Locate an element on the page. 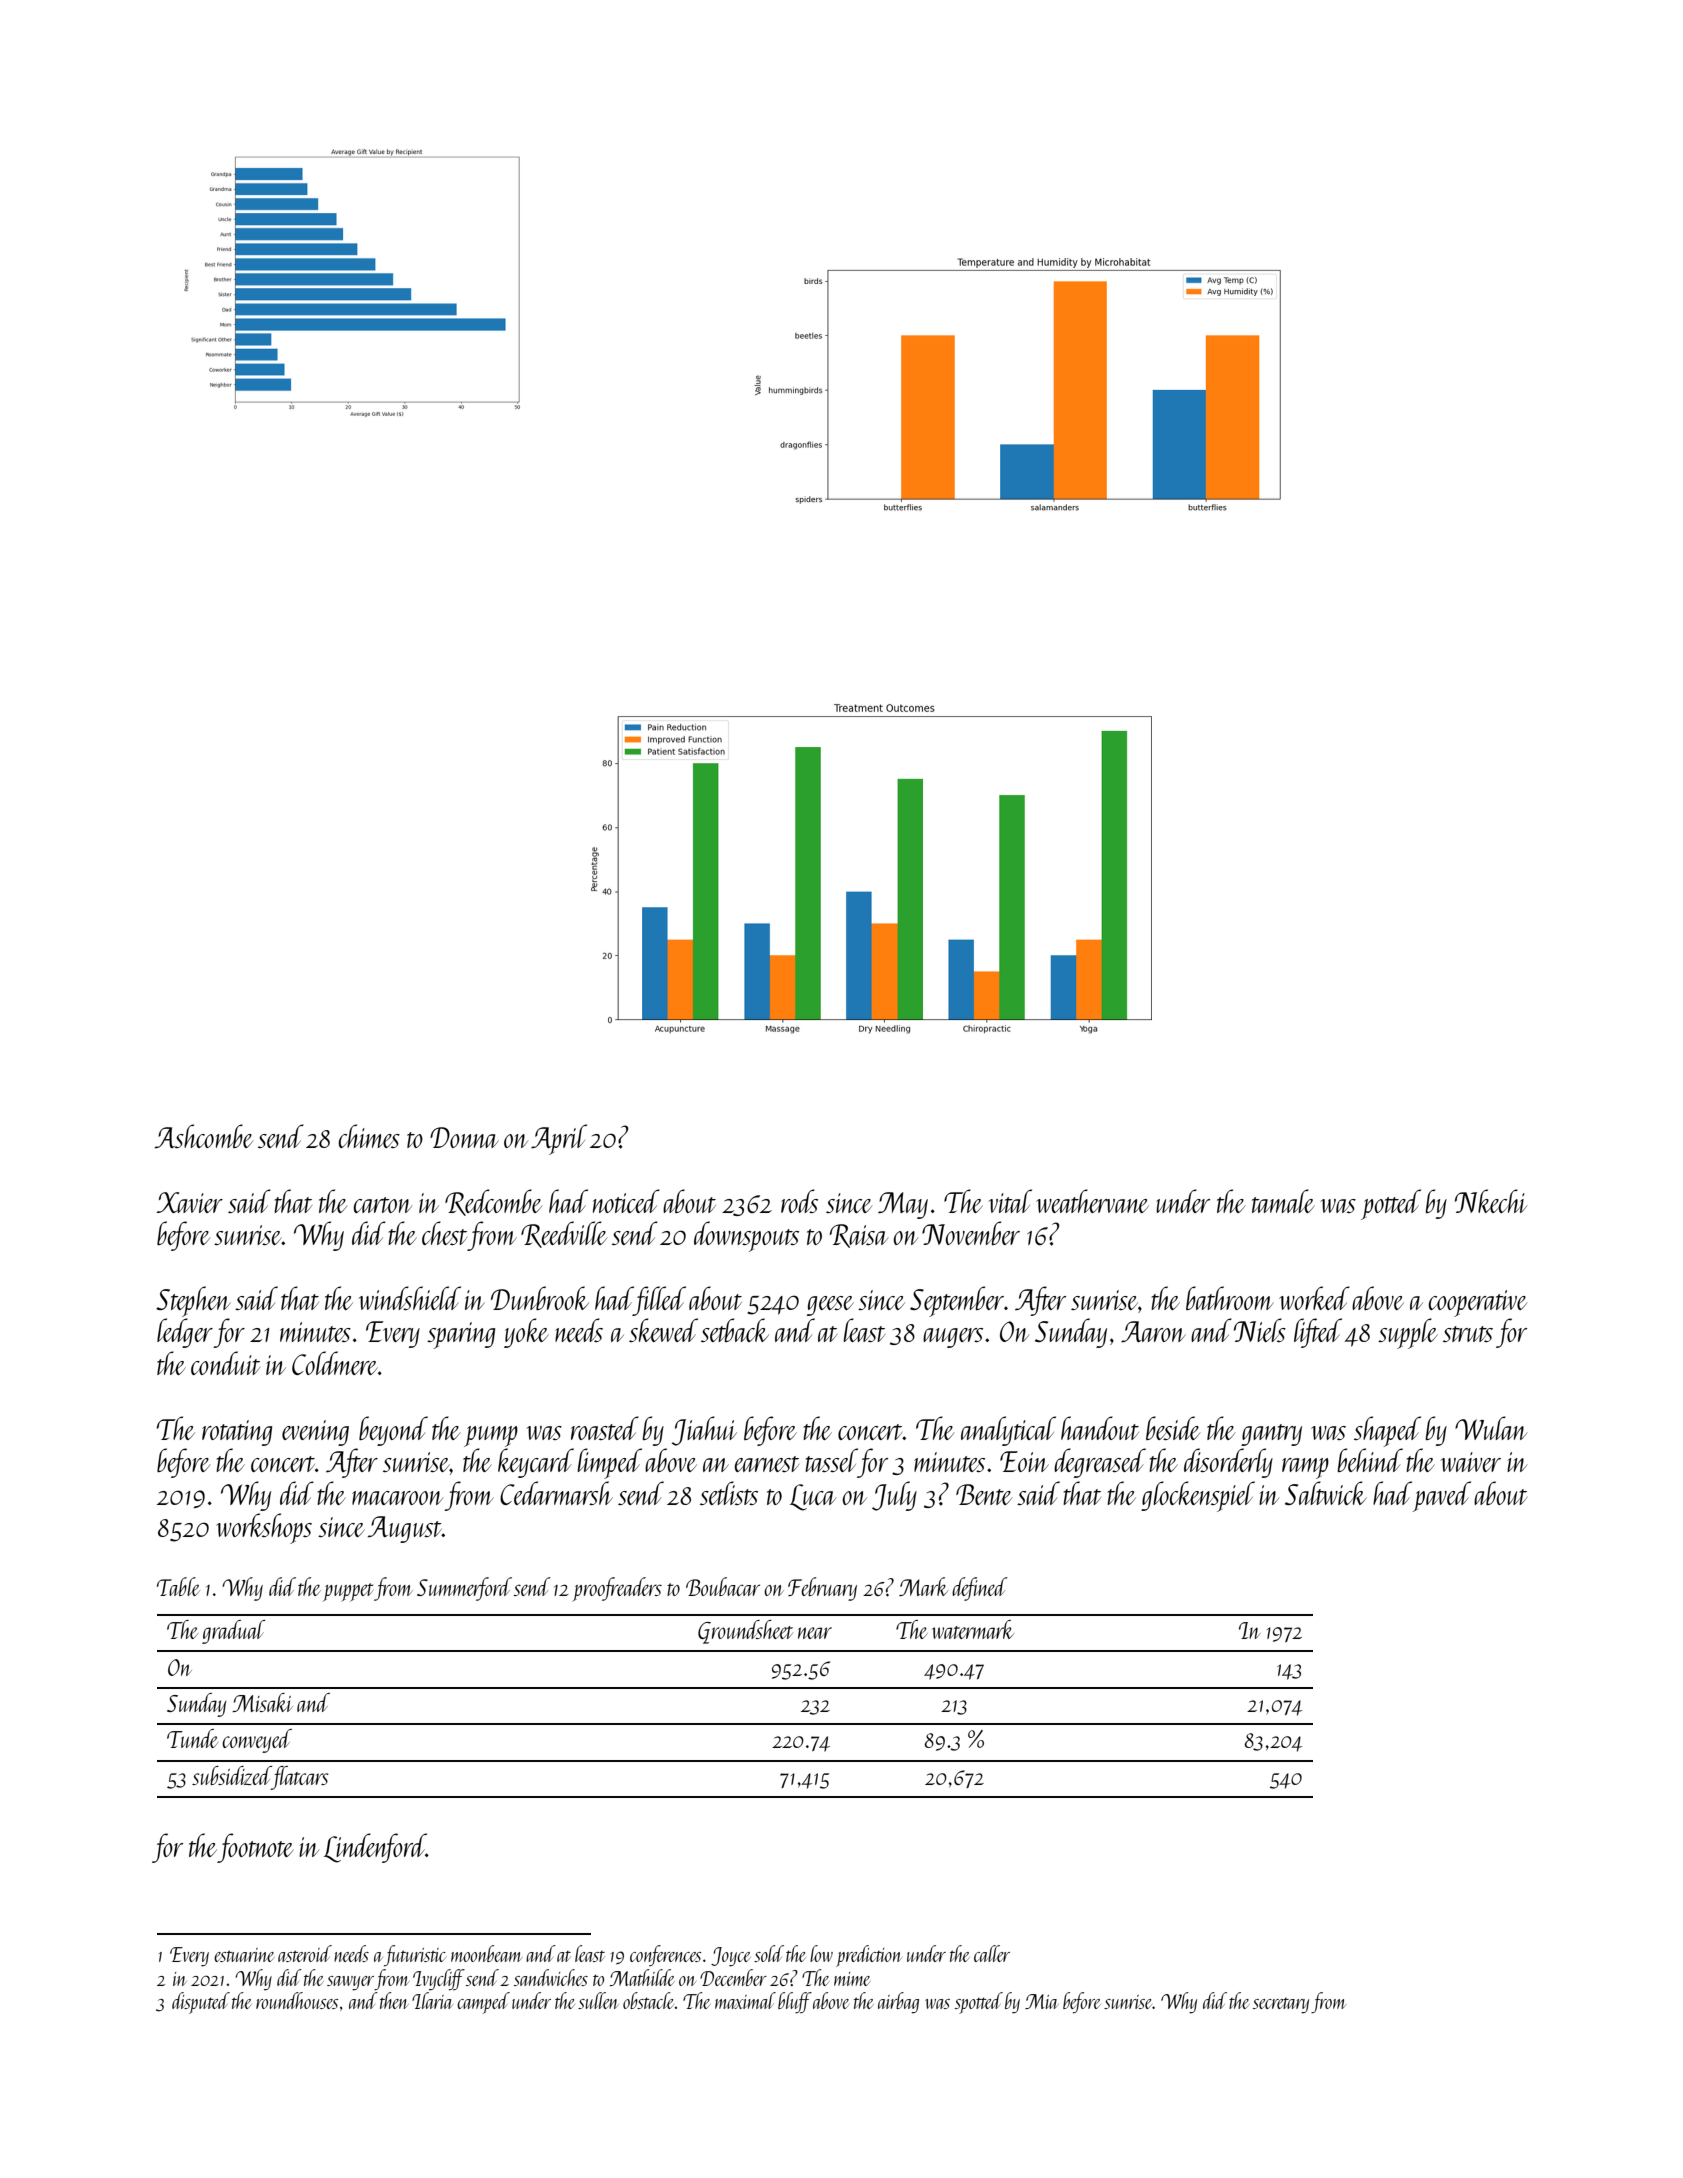 The height and width of the document is (2178, 1683). Lindenford is located at coordinates (375, 1848).
